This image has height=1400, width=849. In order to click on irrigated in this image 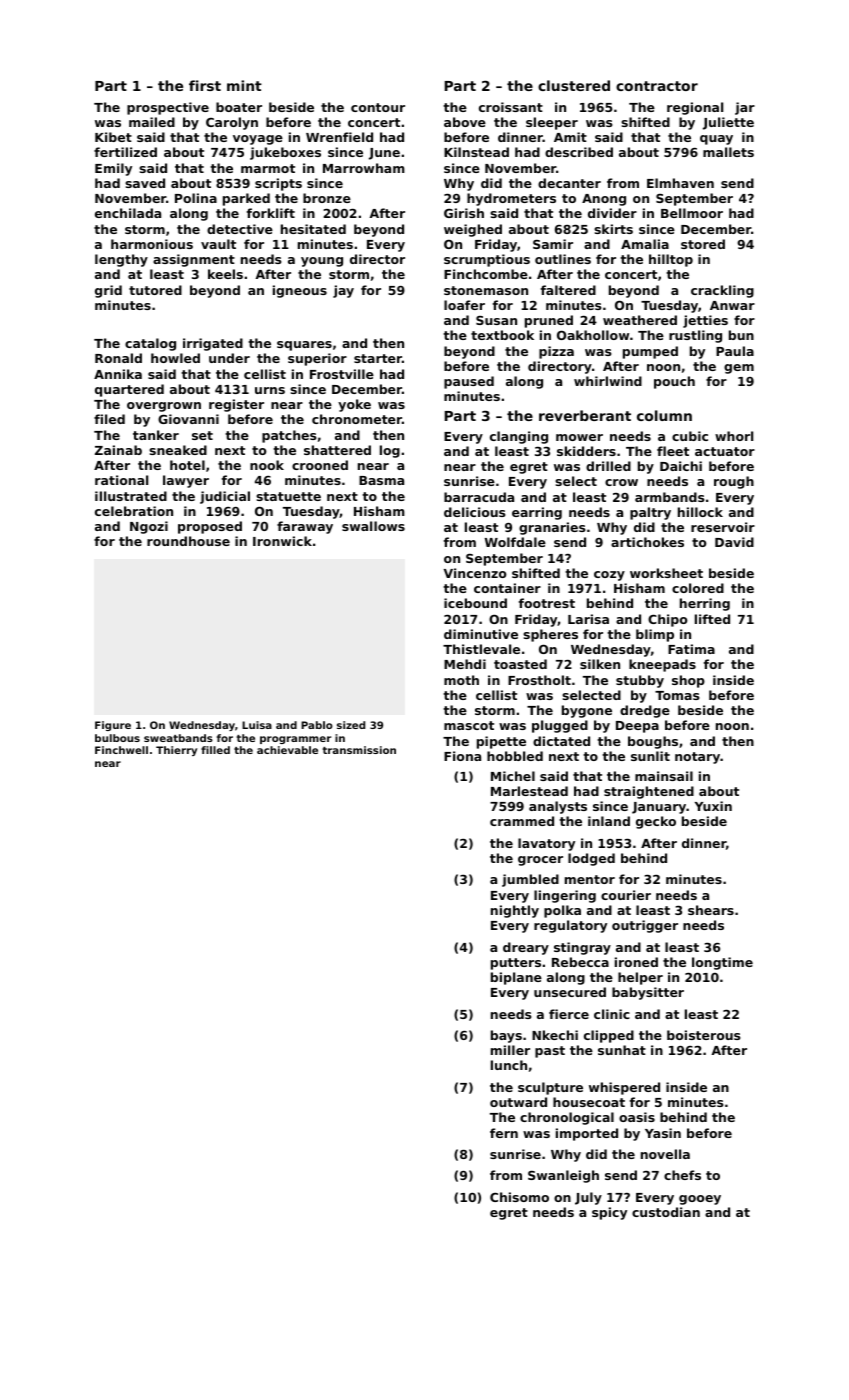, I will do `click(213, 344)`.
